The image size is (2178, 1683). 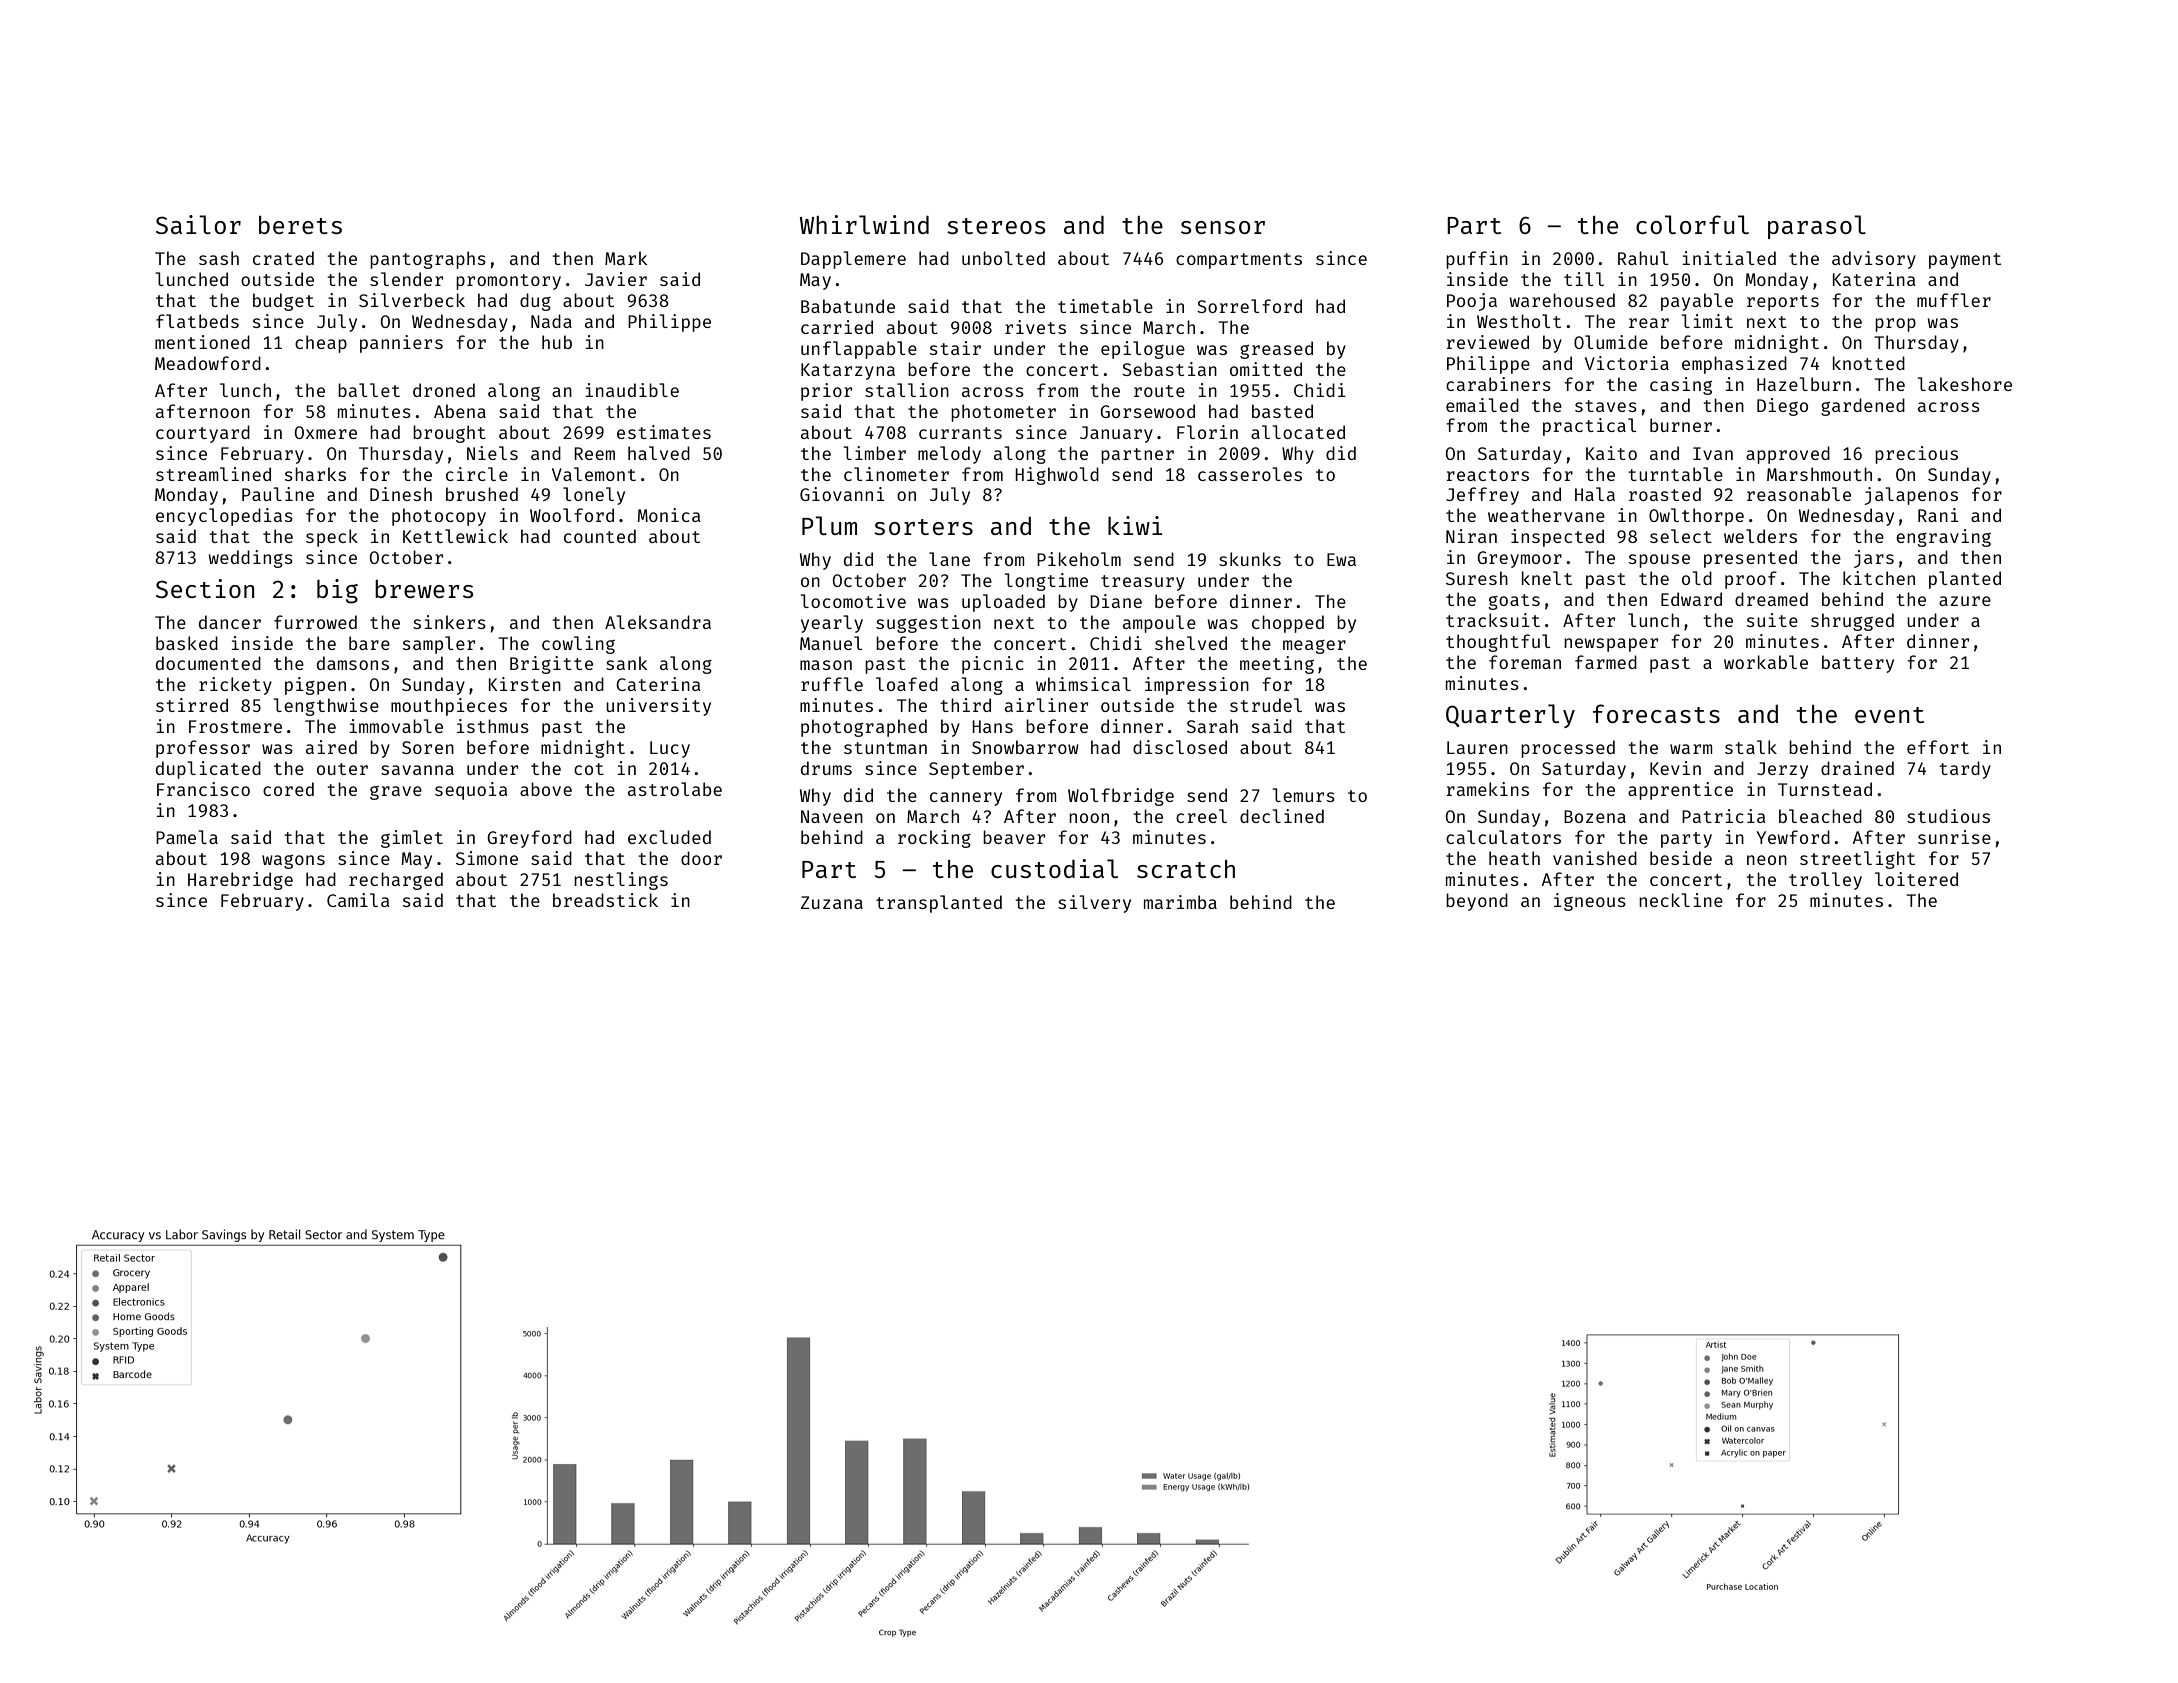 I want to click on documented, so click(x=208, y=663).
